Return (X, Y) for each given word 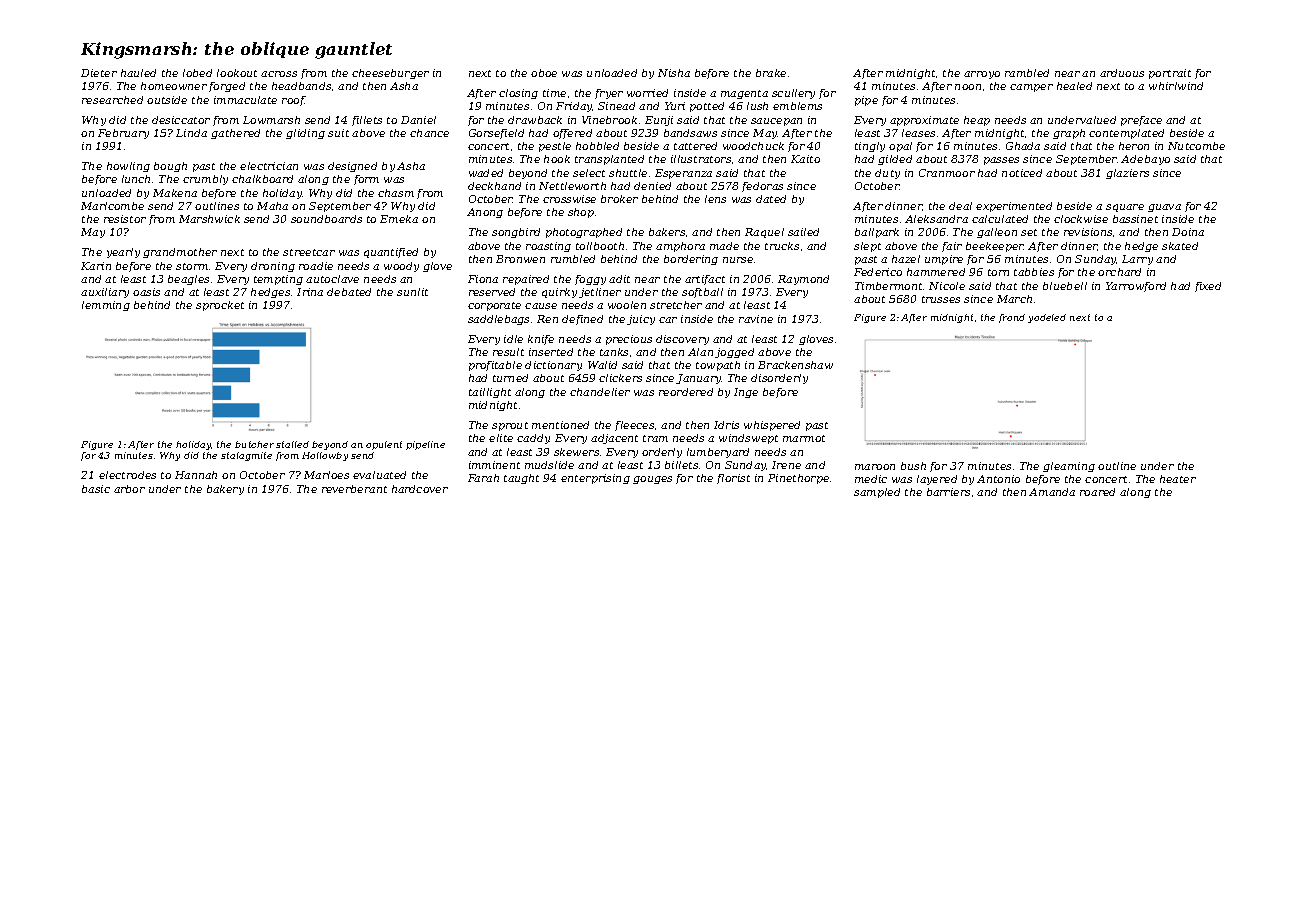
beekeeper (995, 247)
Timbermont (889, 286)
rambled (1027, 73)
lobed (197, 73)
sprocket (220, 306)
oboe (544, 73)
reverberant (354, 489)
